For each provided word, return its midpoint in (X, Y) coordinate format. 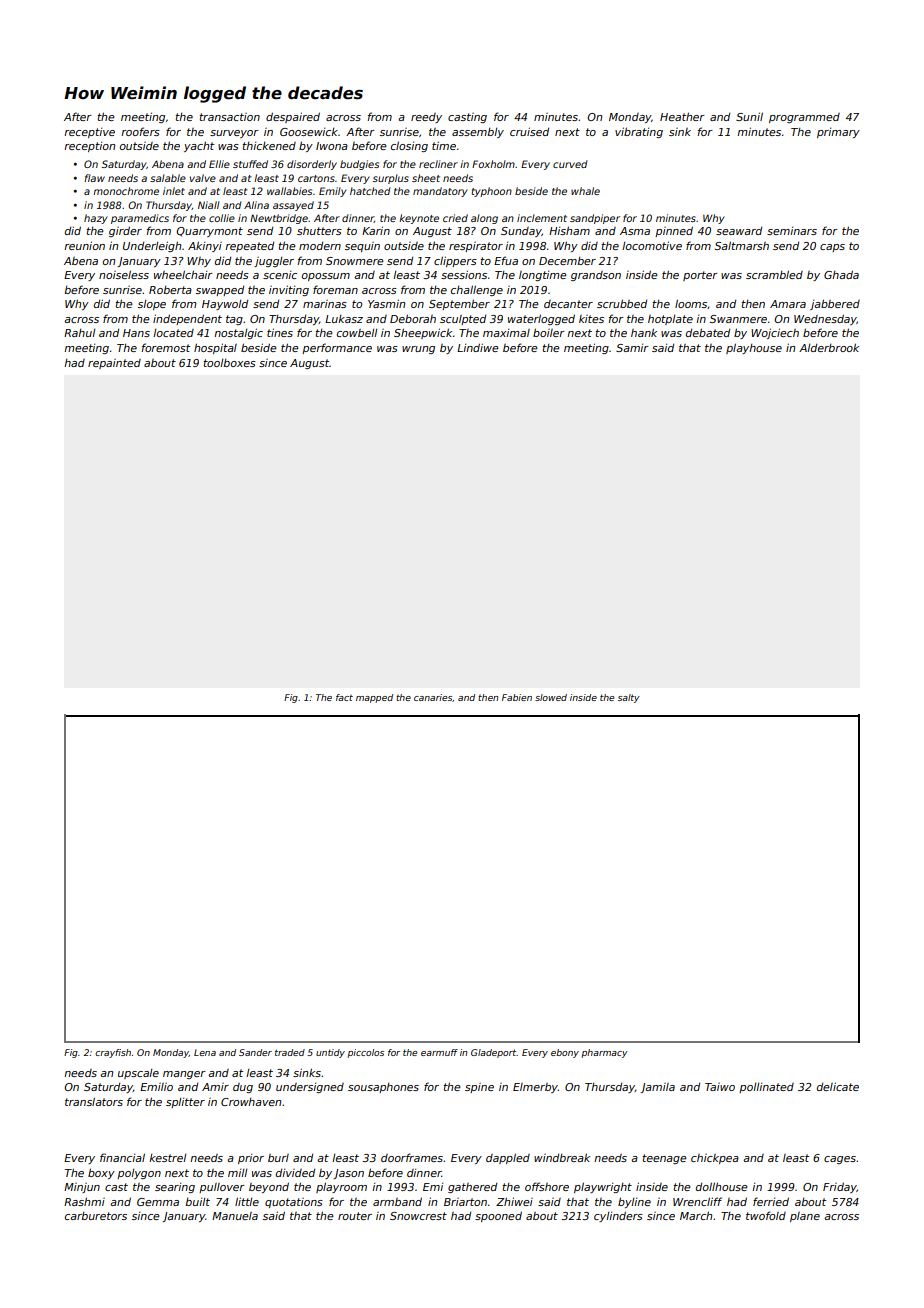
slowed (551, 697)
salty (629, 698)
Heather (682, 116)
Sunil (749, 116)
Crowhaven (251, 1102)
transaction (229, 117)
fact (344, 697)
